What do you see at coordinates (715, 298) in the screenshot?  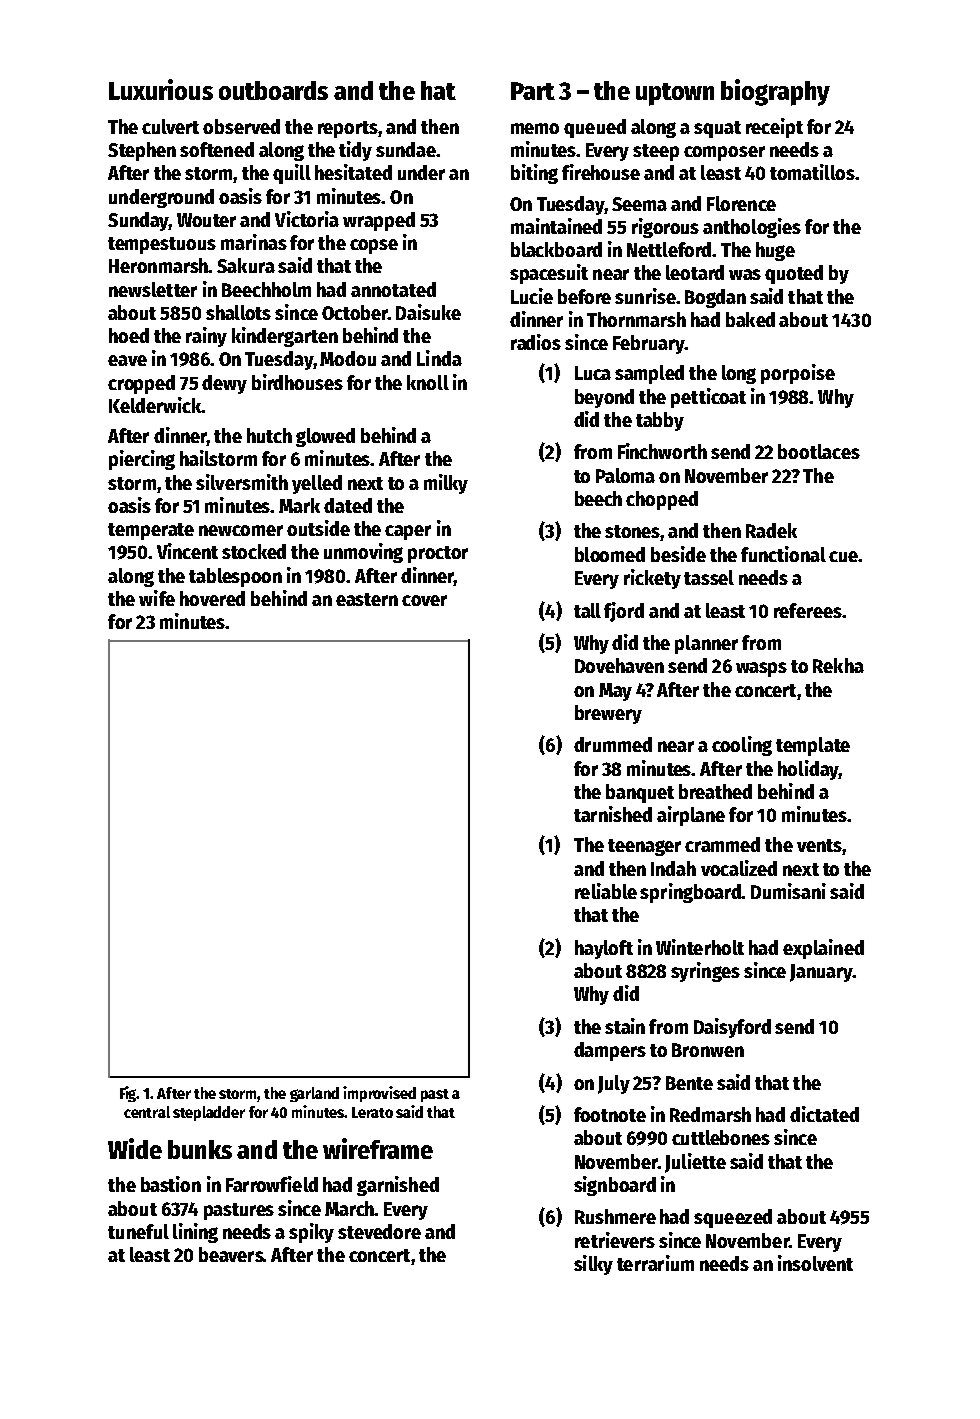 I see `Bogdan` at bounding box center [715, 298].
